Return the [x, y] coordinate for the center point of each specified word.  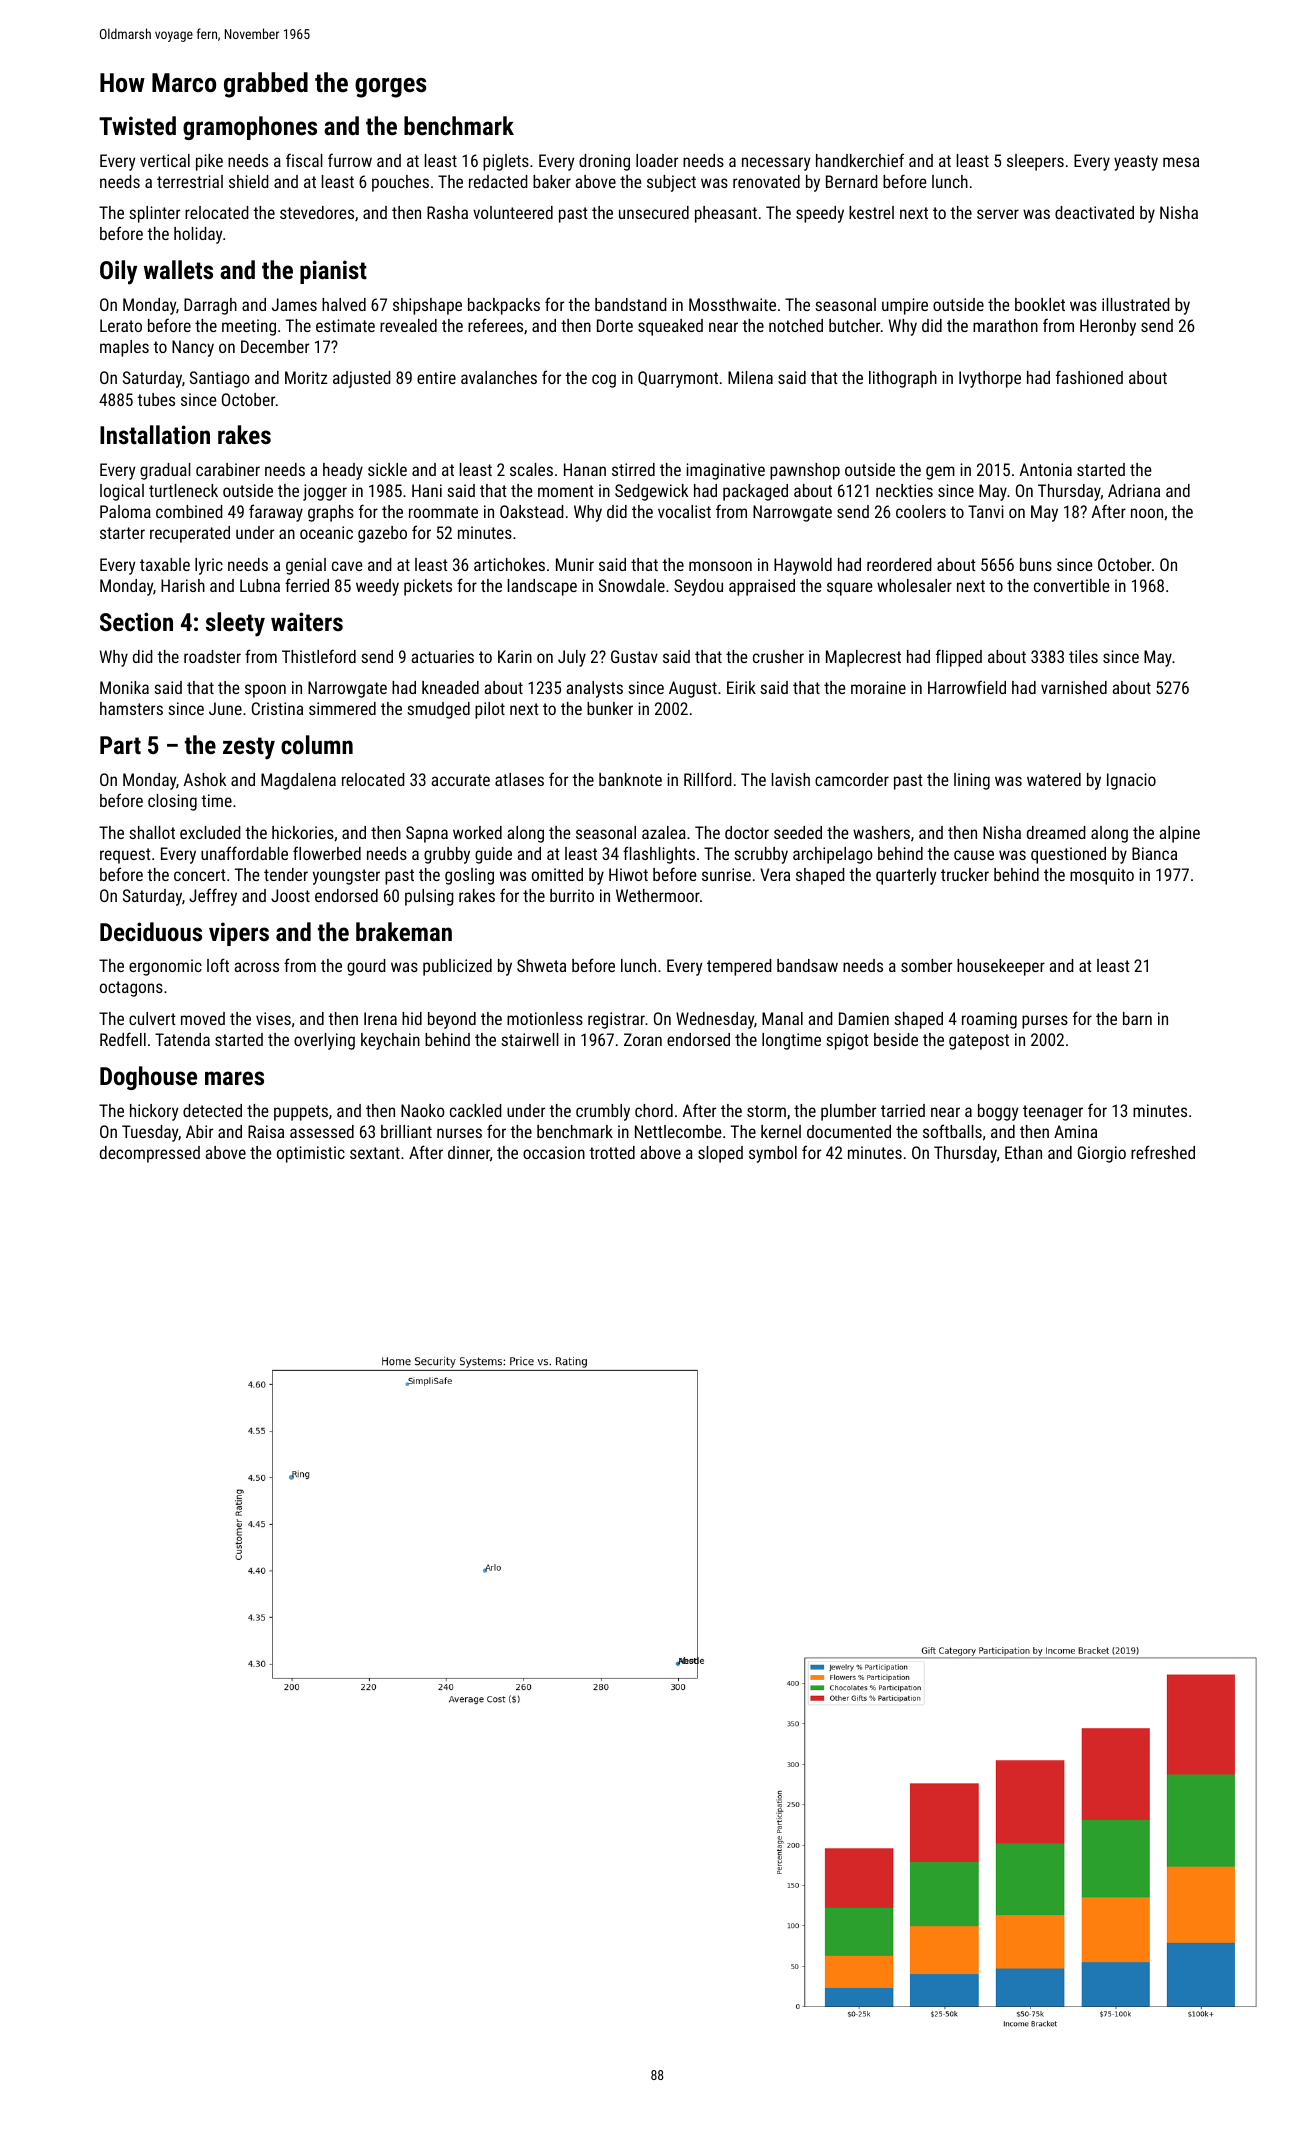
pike [209, 162]
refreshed [1163, 1152]
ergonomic [165, 967]
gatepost [979, 1042]
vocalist [684, 511]
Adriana [1134, 490]
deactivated [1094, 212]
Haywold [803, 566]
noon [1147, 513]
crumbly [603, 1112]
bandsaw [807, 965]
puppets [301, 1113]
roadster [212, 656]
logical [122, 492]
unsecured [654, 212]
